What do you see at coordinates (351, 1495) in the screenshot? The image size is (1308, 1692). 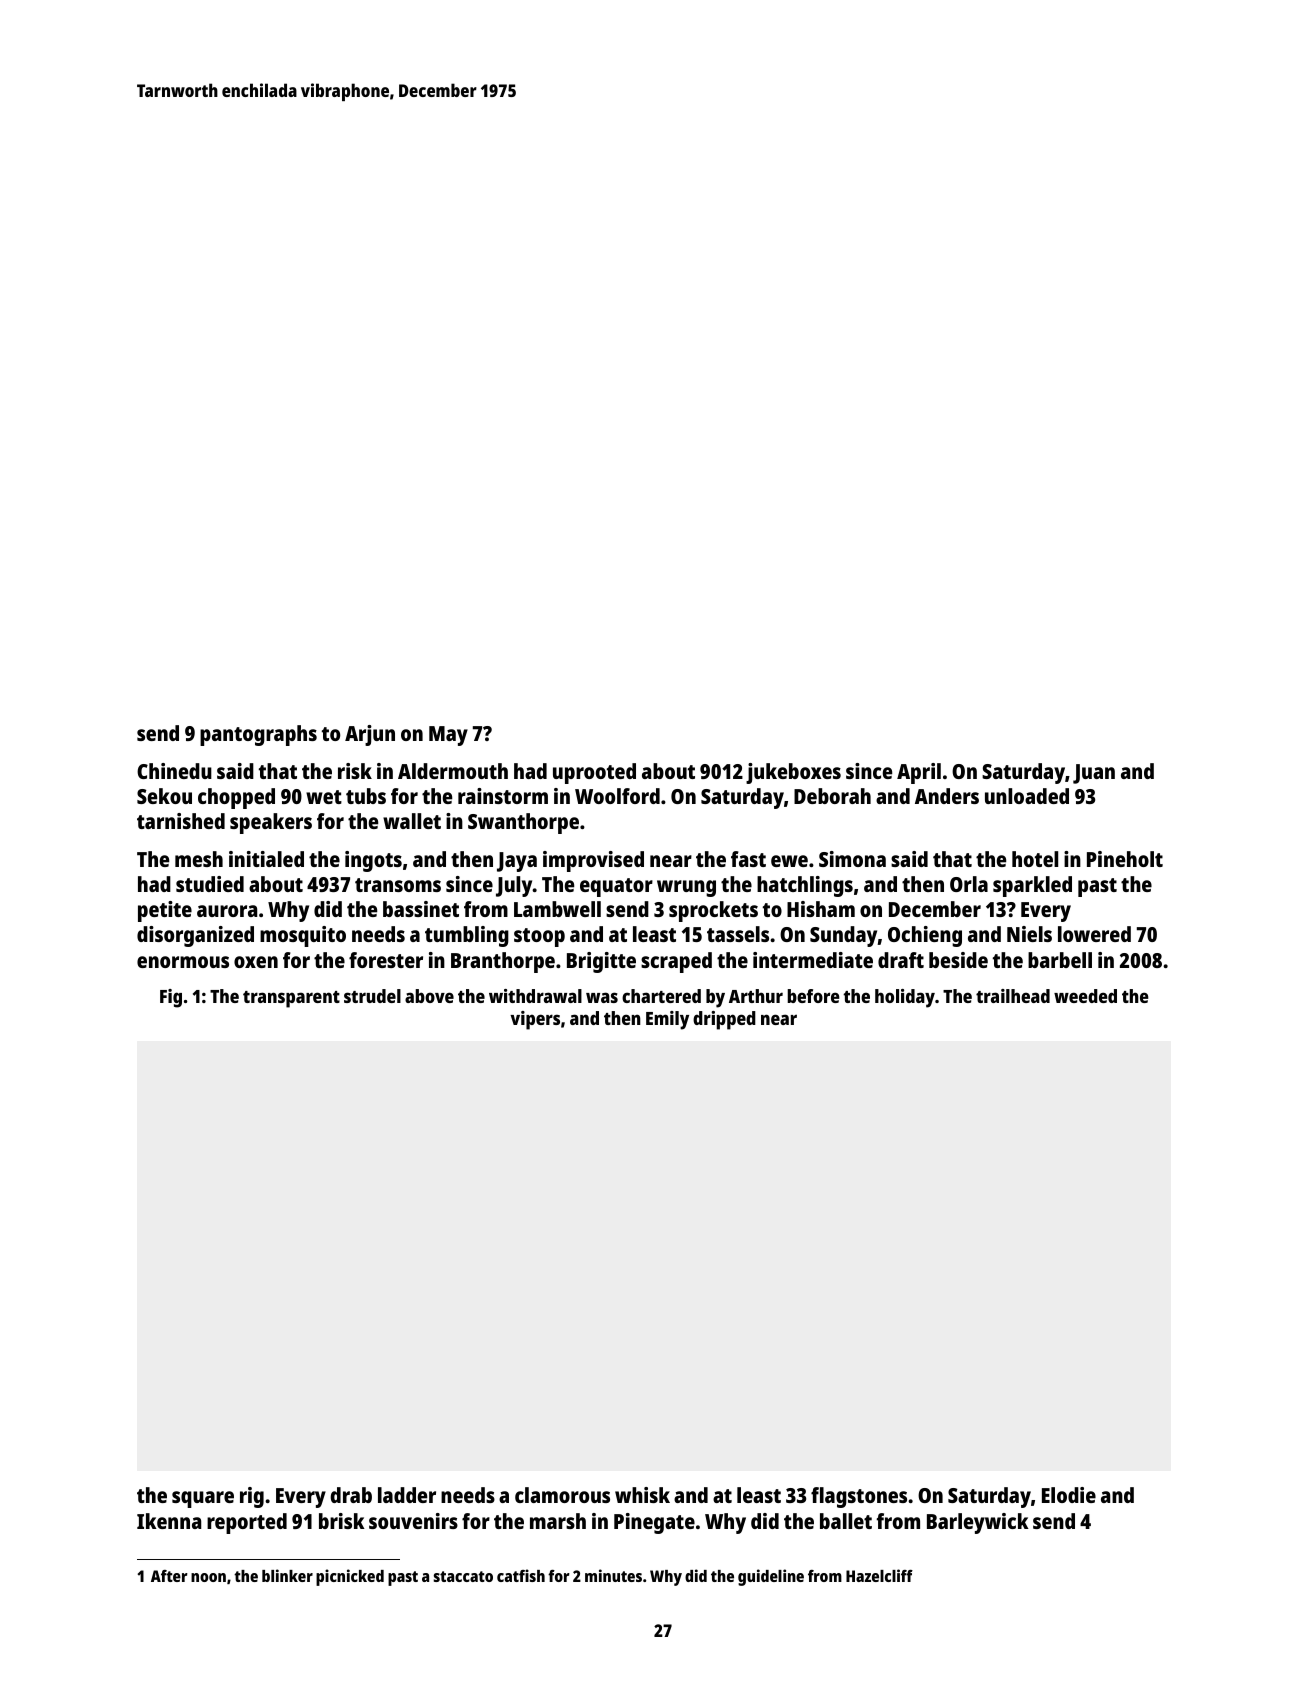 I see `drab` at bounding box center [351, 1495].
